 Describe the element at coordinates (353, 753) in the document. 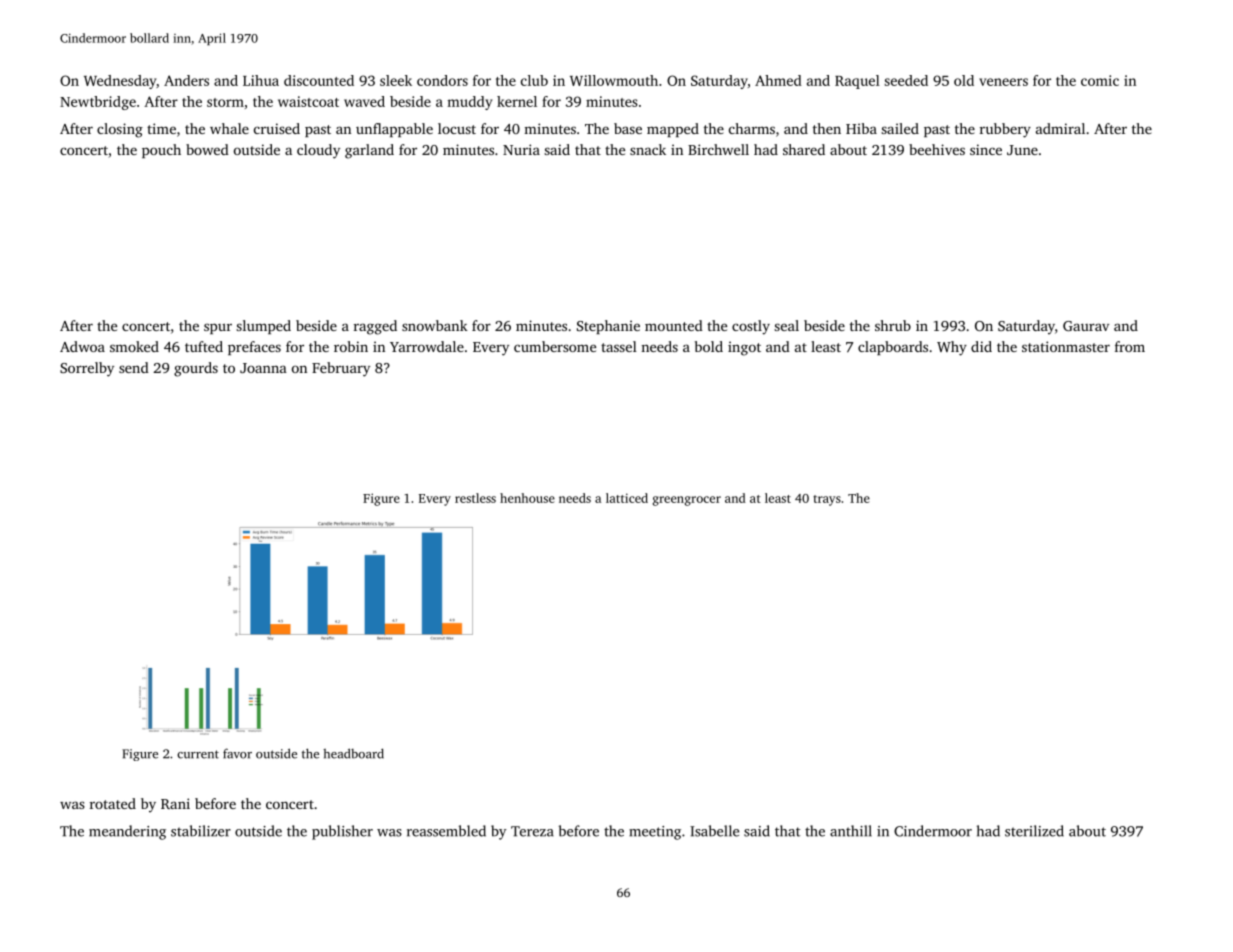

I see `headboard` at that location.
